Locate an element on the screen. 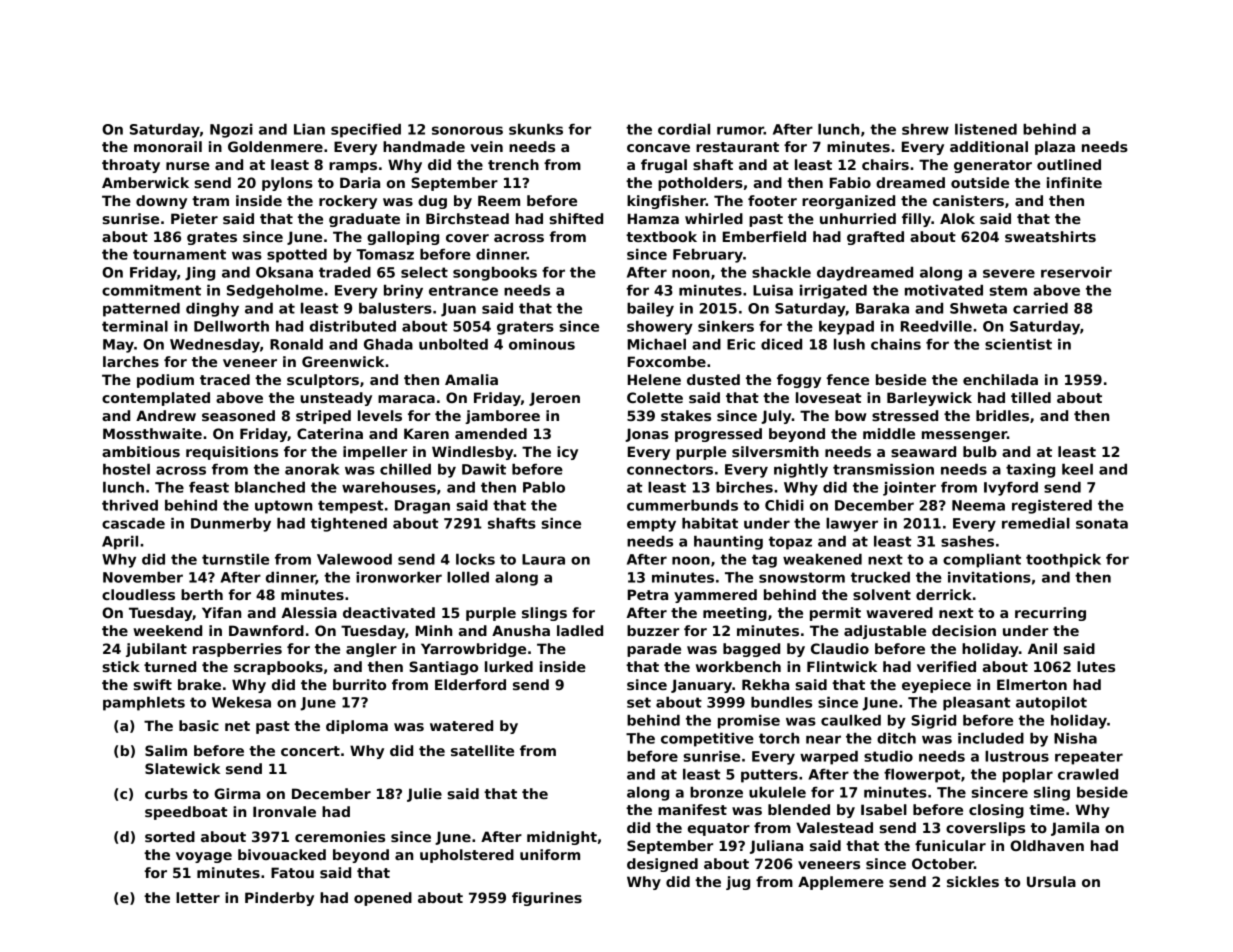 The height and width of the screenshot is (952, 1233). Amalia is located at coordinates (471, 379).
